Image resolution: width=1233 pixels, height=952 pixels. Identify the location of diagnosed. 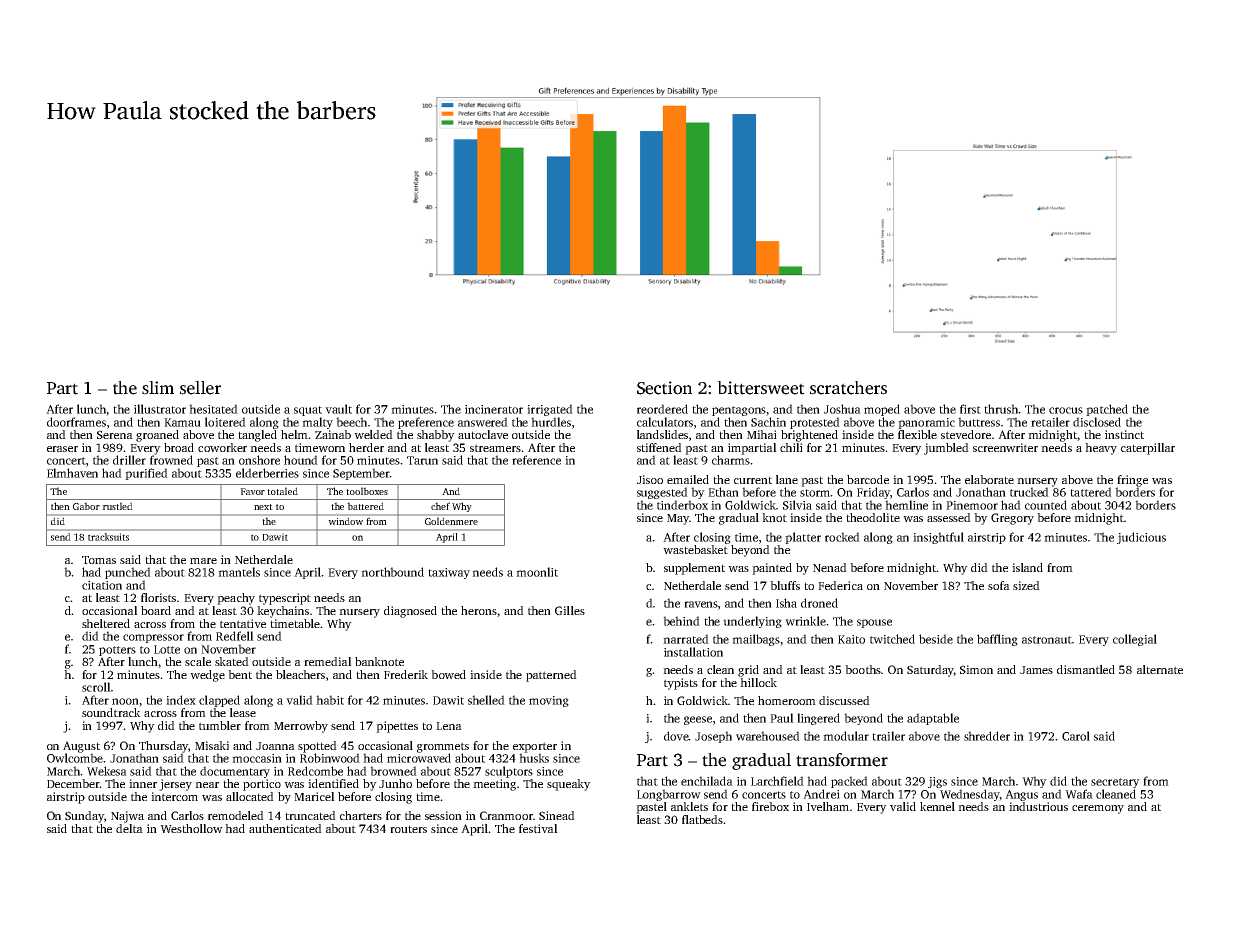
(410, 612).
